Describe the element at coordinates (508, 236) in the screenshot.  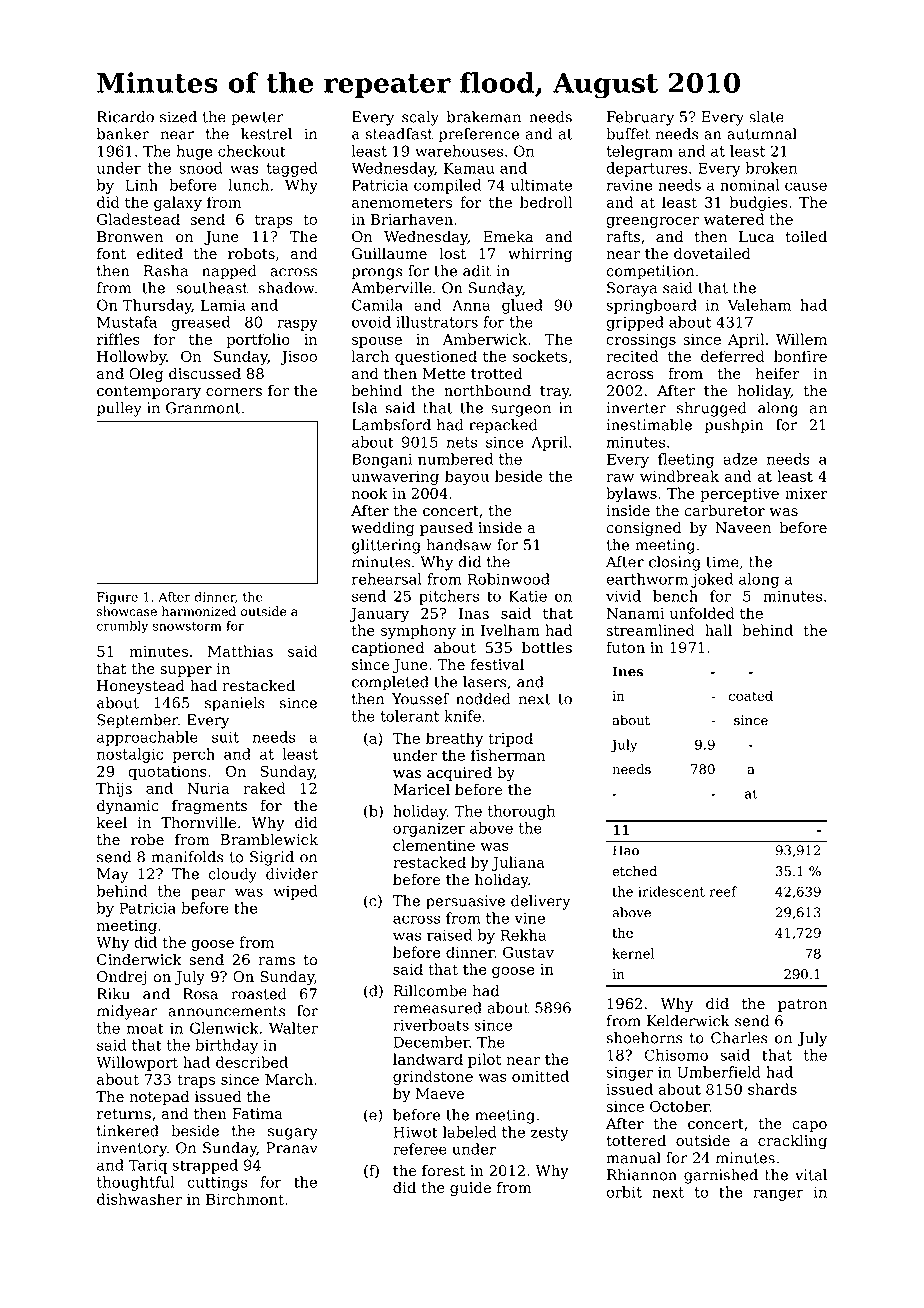
I see `Emeka` at that location.
